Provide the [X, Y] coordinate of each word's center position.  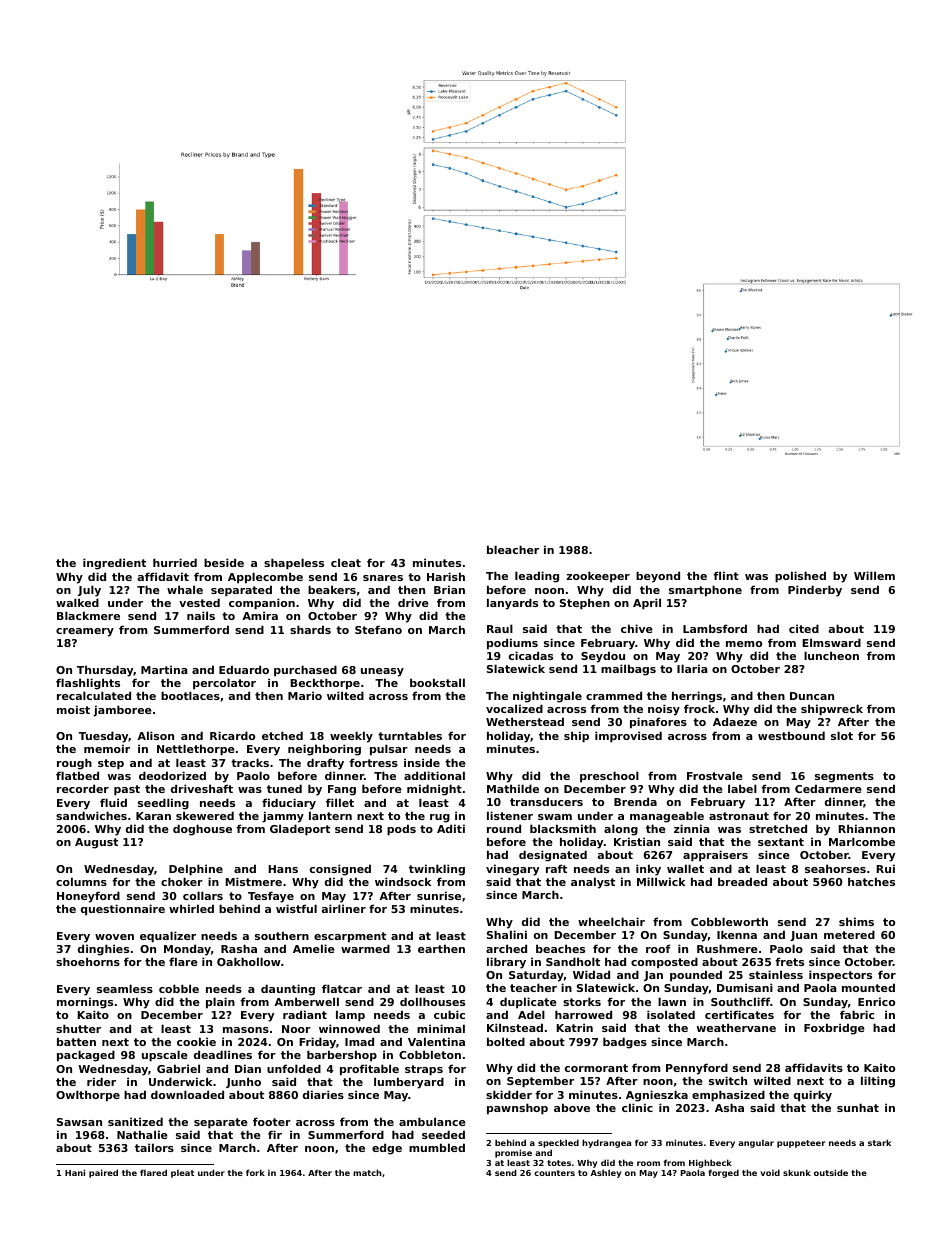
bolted [506, 1041]
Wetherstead [525, 721]
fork [255, 1172]
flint [726, 575]
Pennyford [697, 1069]
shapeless [294, 564]
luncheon [831, 655]
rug [440, 818]
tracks [250, 762]
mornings [85, 1003]
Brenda [635, 801]
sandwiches [91, 815]
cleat [346, 562]
